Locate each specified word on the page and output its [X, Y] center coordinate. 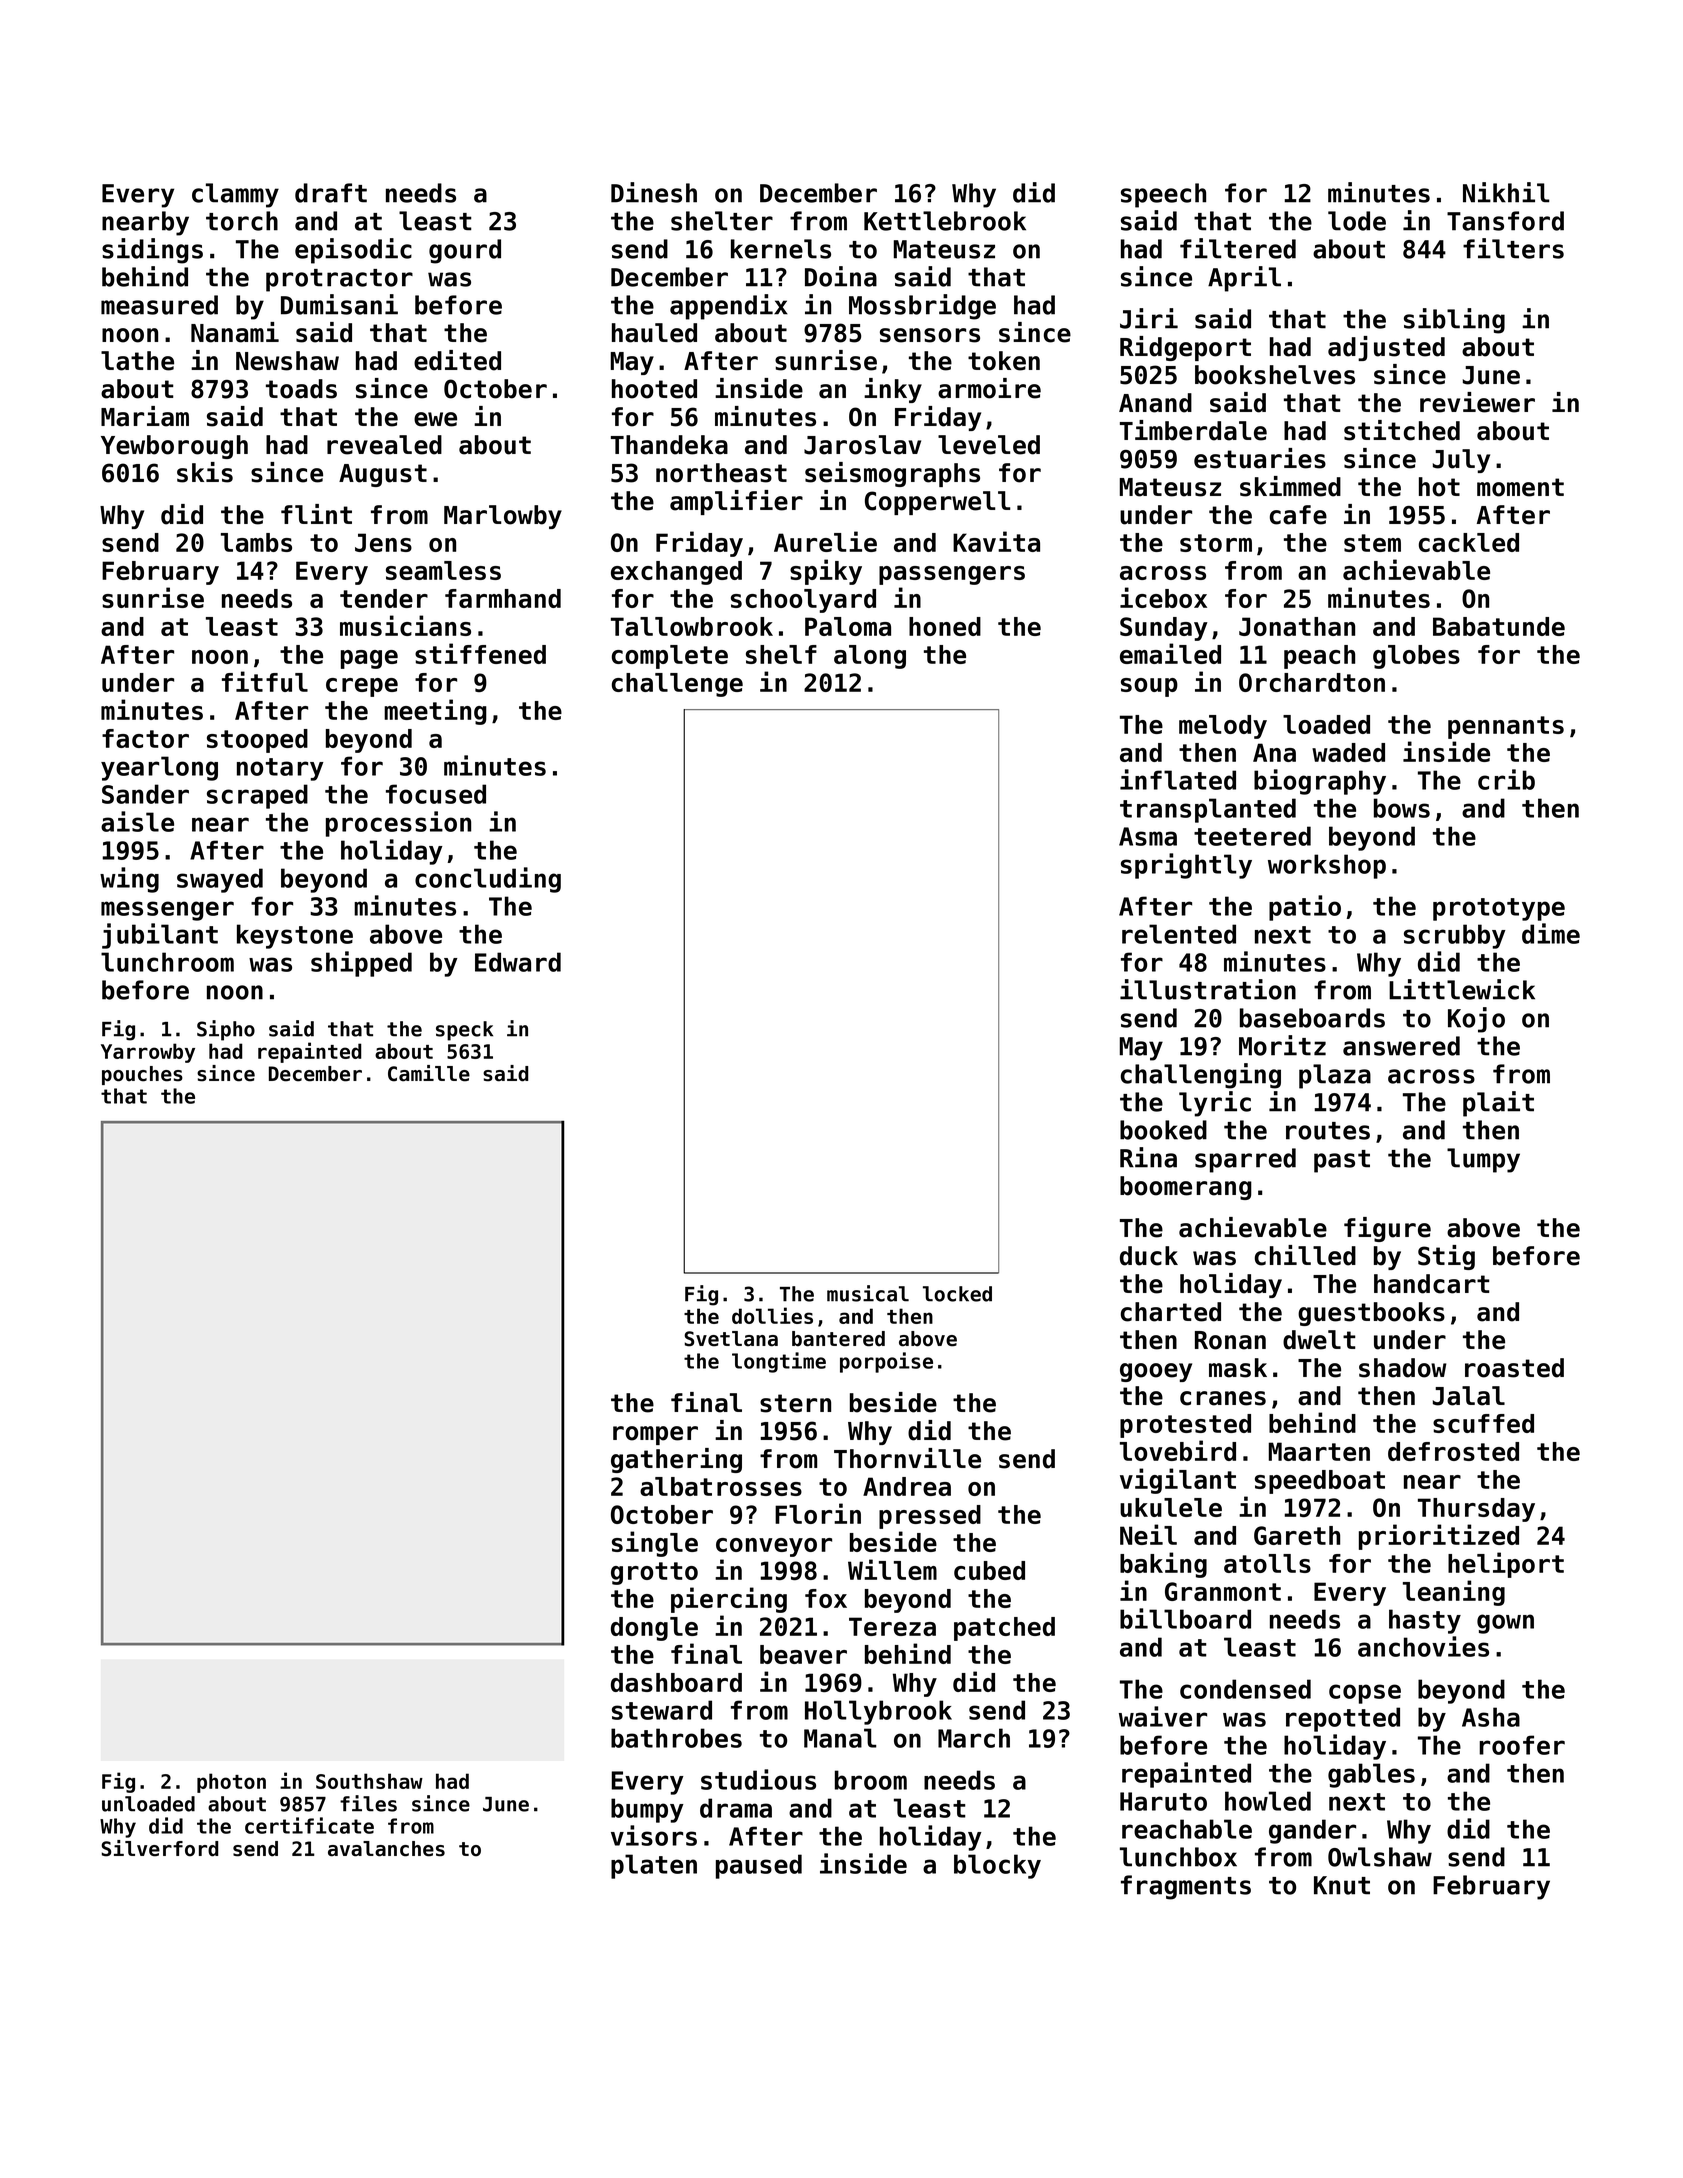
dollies [772, 1315]
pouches [142, 1075]
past [1342, 1161]
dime [1551, 933]
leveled [989, 445]
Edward [518, 962]
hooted [654, 389]
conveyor [774, 1547]
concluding [488, 880]
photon [231, 1783]
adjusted [1386, 348]
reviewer [1477, 402]
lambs [256, 542]
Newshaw [287, 361]
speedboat [1320, 1482]
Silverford [159, 1848]
